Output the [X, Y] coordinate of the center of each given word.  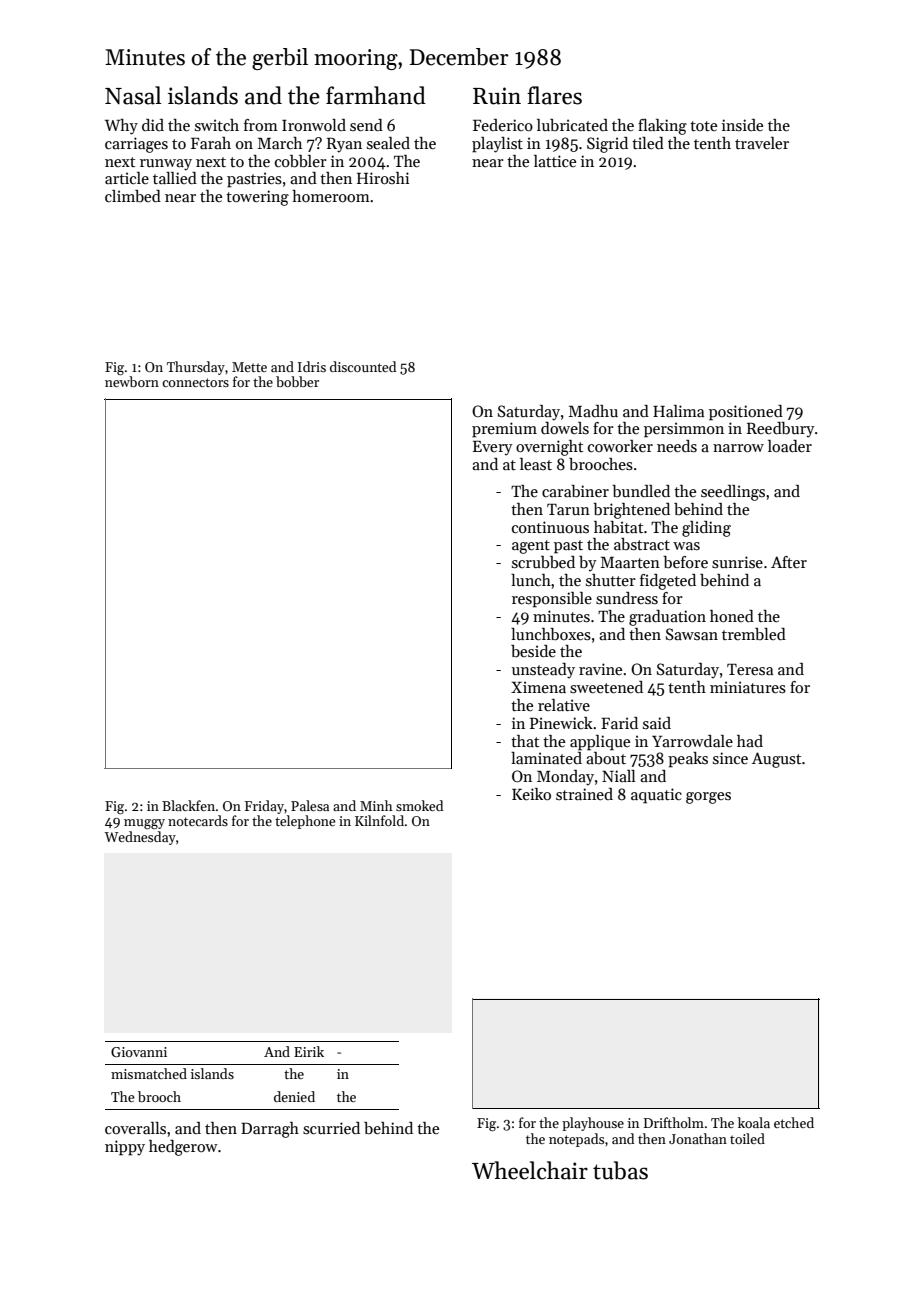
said [657, 723]
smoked [419, 805]
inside [742, 125]
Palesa [310, 805]
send [366, 125]
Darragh [270, 1130]
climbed [133, 196]
